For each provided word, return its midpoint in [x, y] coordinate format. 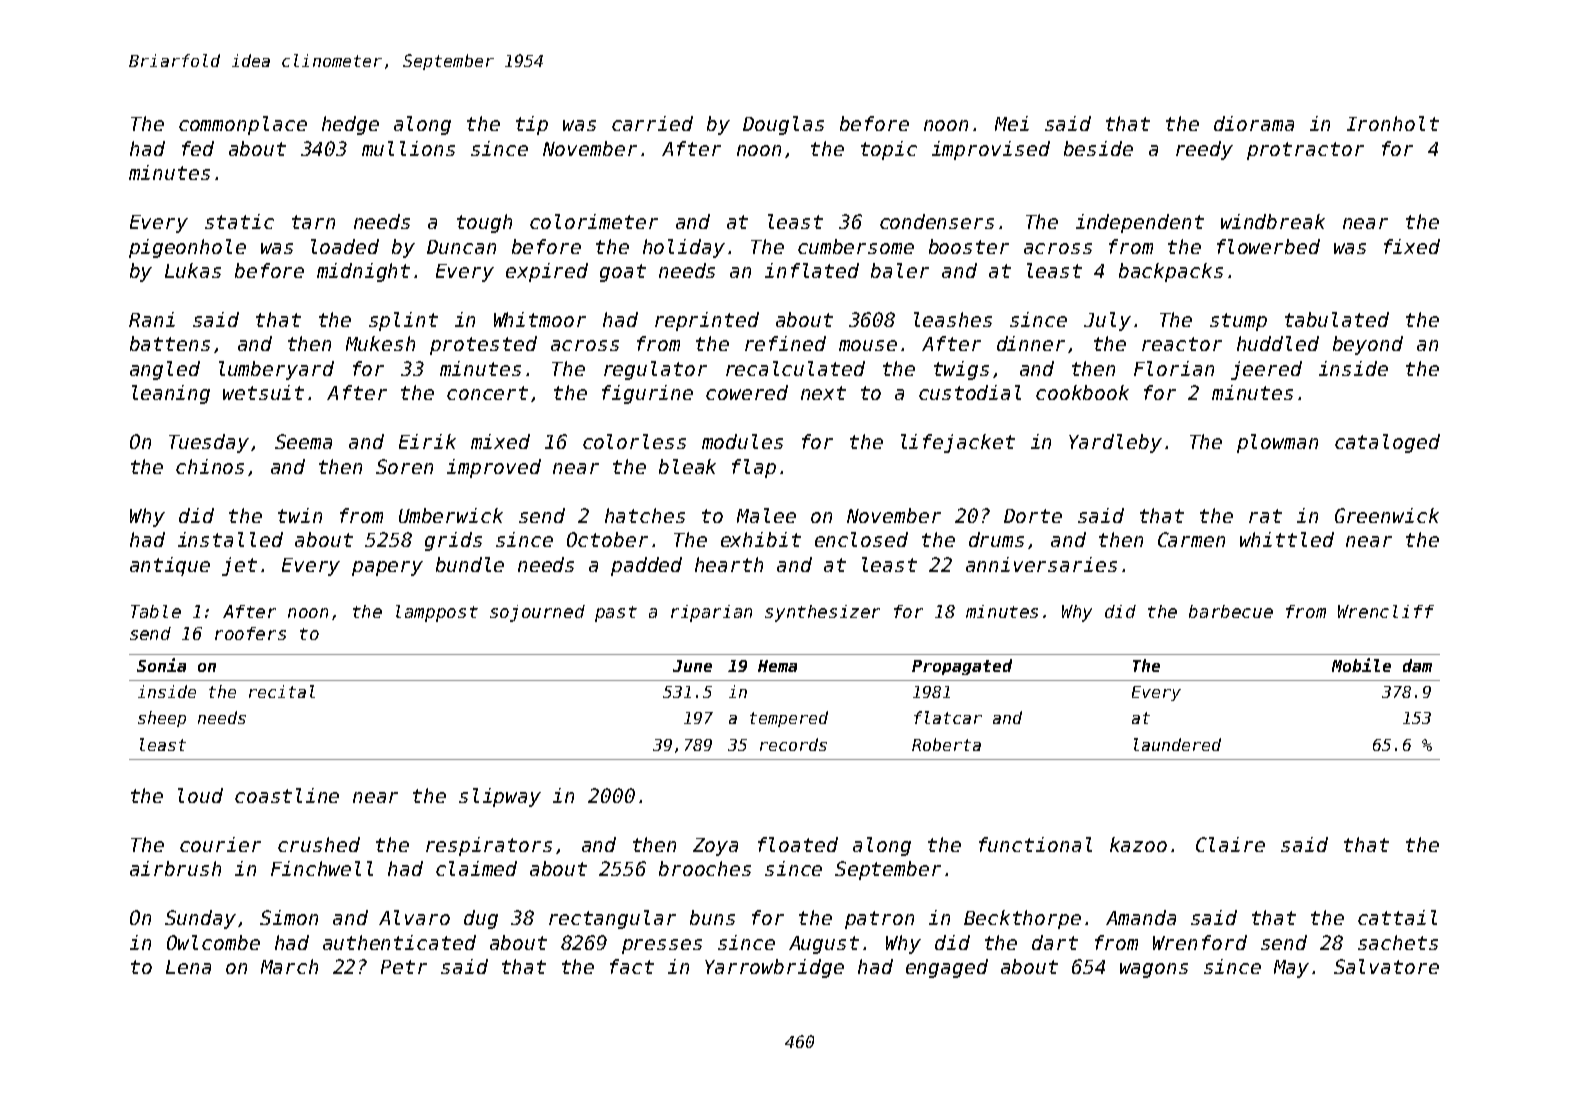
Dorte [1033, 516]
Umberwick [451, 515]
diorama [1254, 123]
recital [282, 691]
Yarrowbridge [774, 968]
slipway [500, 797]
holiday [684, 248]
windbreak [1273, 221]
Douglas [783, 125]
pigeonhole [187, 248]
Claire [1230, 844]
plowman [1277, 443]
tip [532, 125]
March [289, 966]
